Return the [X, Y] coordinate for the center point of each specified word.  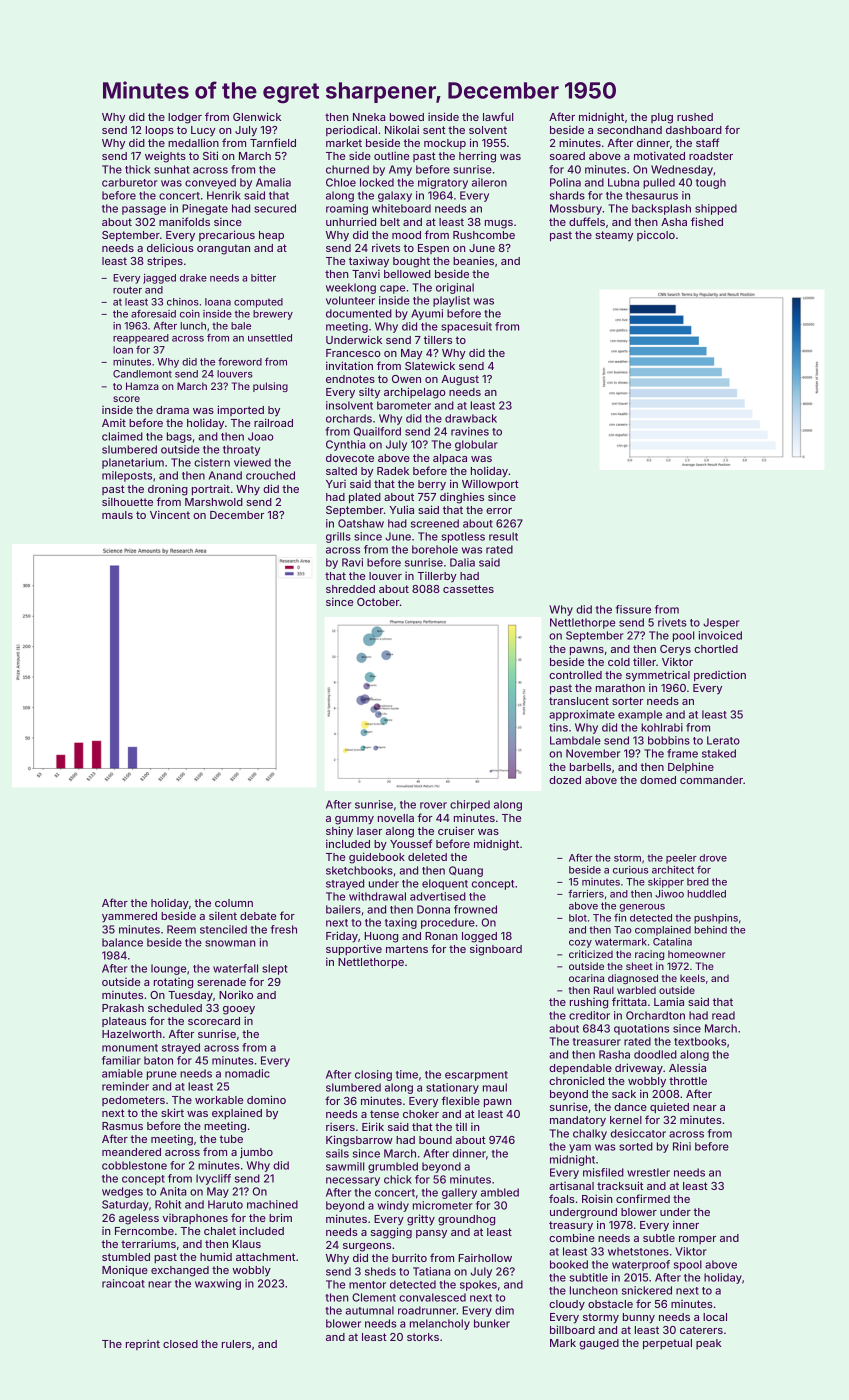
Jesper [721, 623]
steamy [614, 236]
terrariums [148, 1243]
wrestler [648, 1172]
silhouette [127, 502]
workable [219, 1100]
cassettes [468, 589]
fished [707, 221]
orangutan [223, 249]
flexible [461, 1100]
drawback [471, 418]
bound [435, 1140]
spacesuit [466, 327]
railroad [273, 422]
